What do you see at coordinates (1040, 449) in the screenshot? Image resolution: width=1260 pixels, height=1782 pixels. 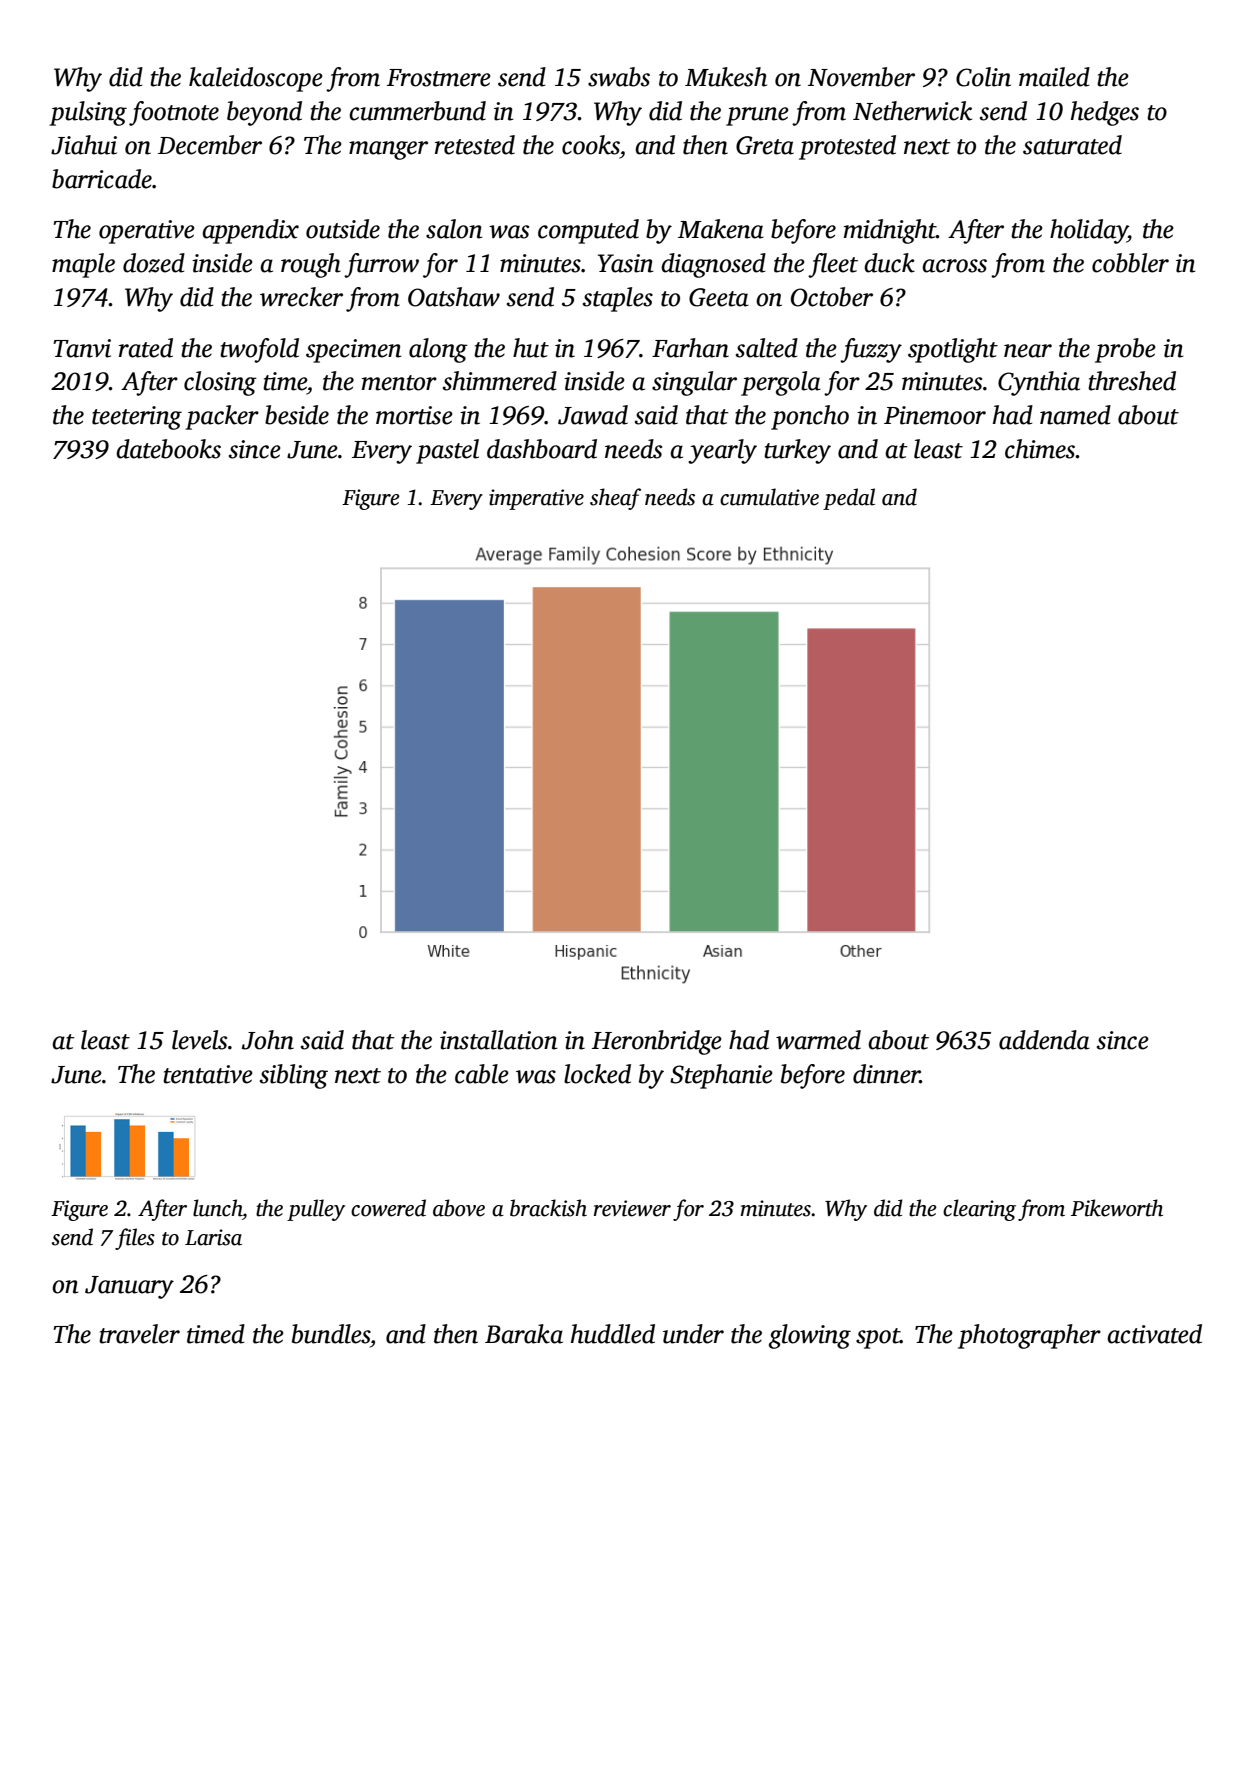 I see `chimes` at bounding box center [1040, 449].
